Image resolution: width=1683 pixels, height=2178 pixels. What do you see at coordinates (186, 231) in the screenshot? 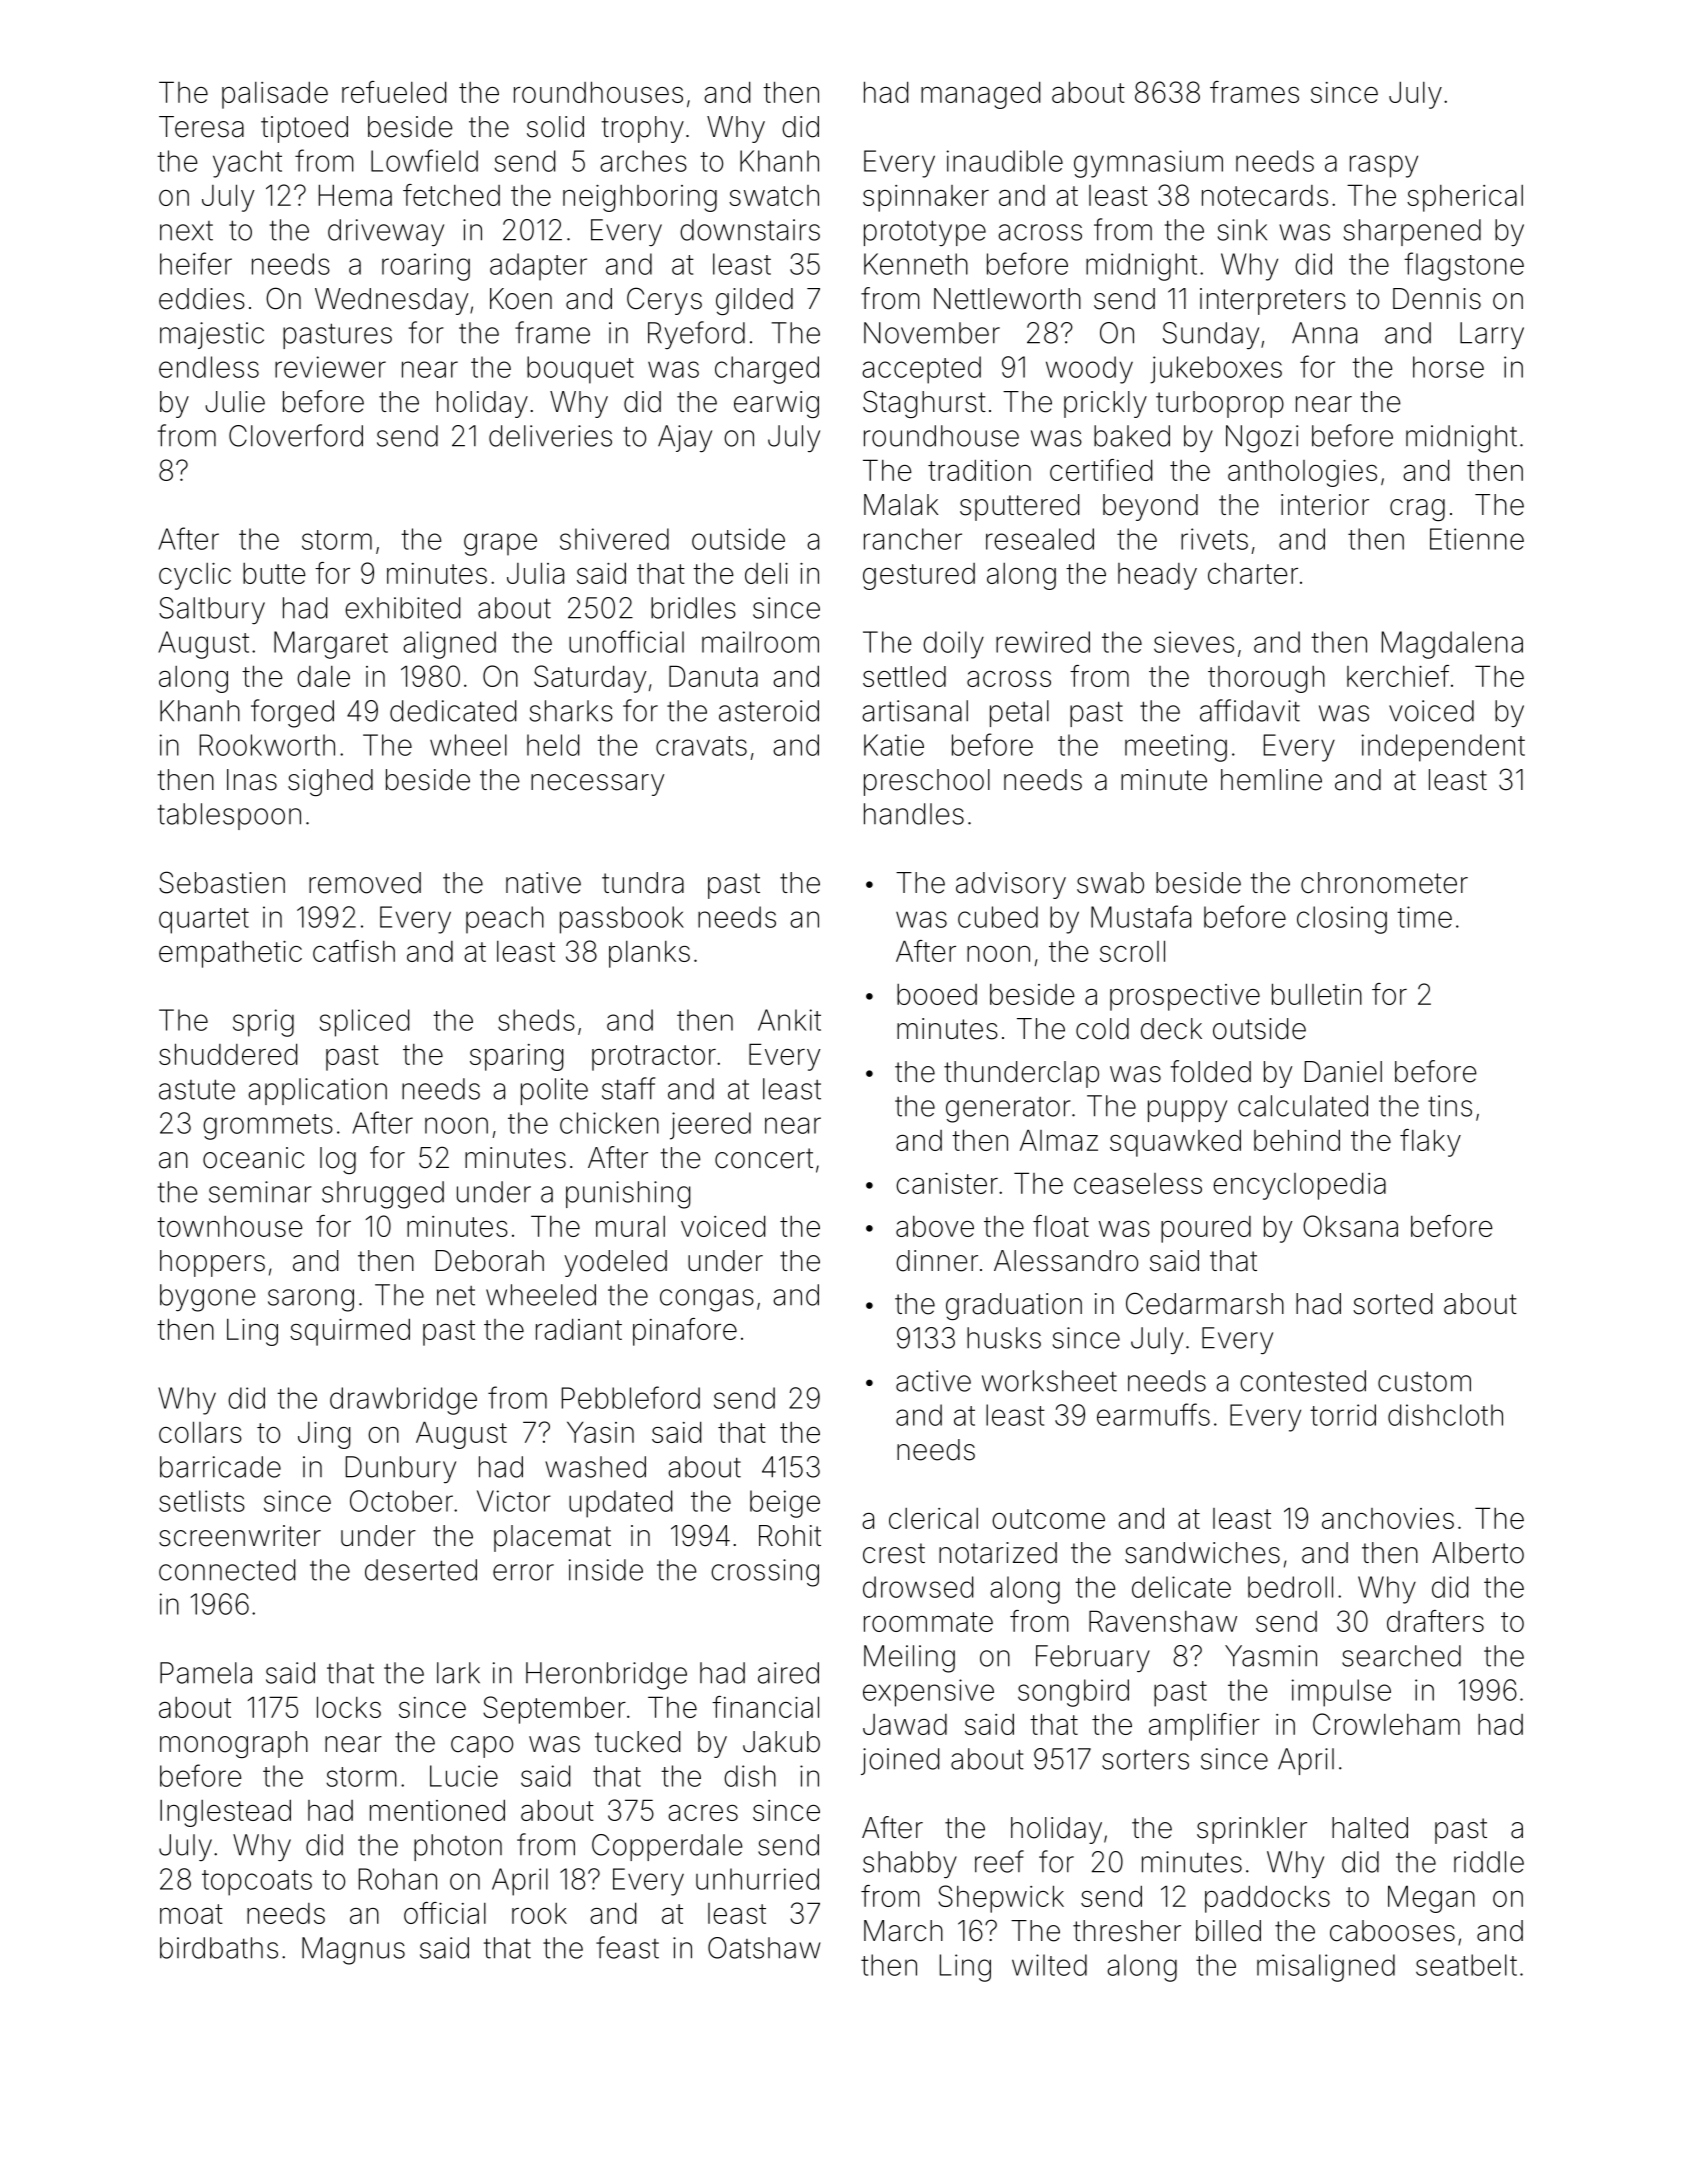
I see `next` at bounding box center [186, 231].
